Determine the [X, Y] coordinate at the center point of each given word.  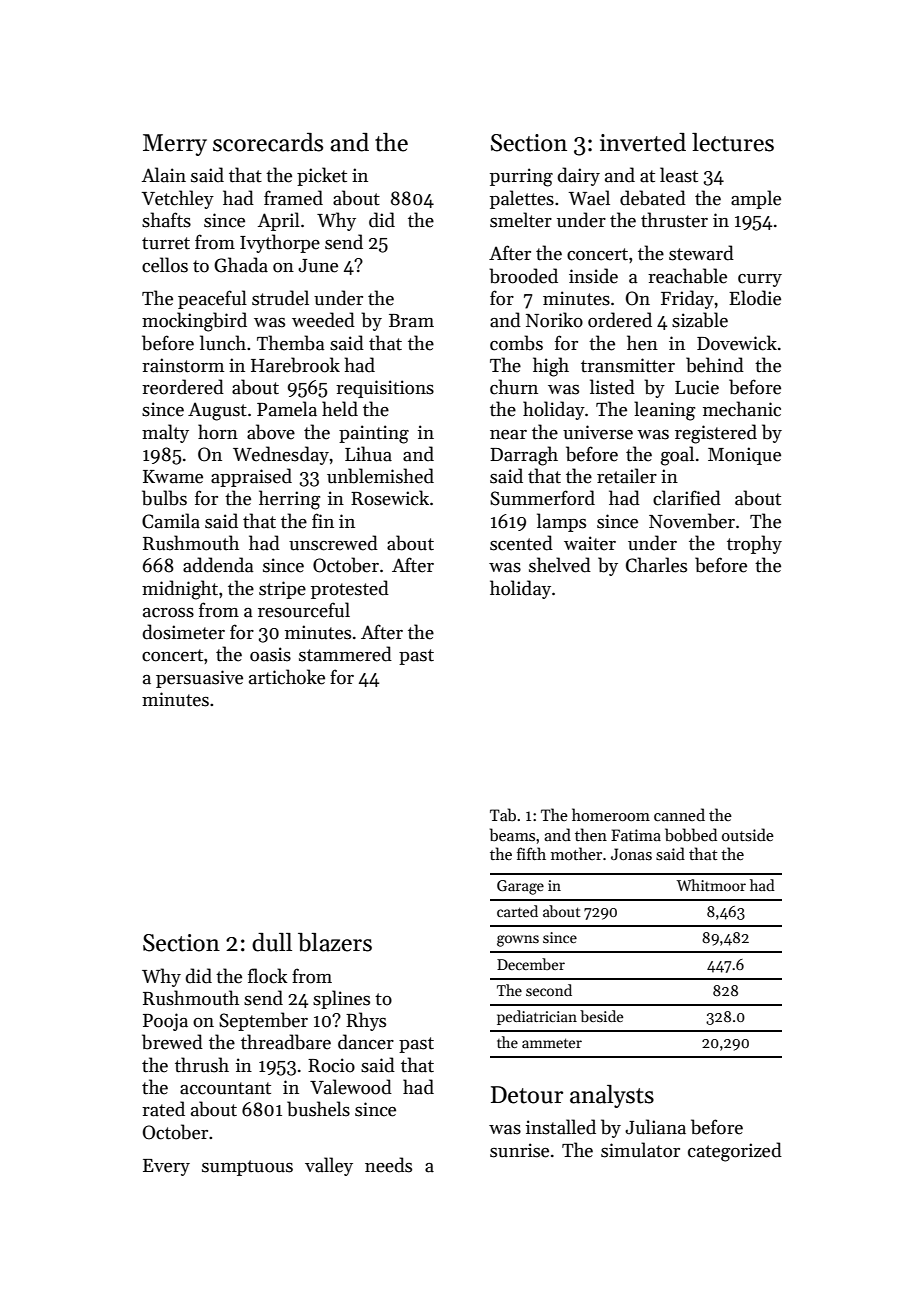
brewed [172, 1042]
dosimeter [184, 632]
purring [521, 177]
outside [748, 835]
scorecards [268, 142]
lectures [733, 142]
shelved [560, 565]
